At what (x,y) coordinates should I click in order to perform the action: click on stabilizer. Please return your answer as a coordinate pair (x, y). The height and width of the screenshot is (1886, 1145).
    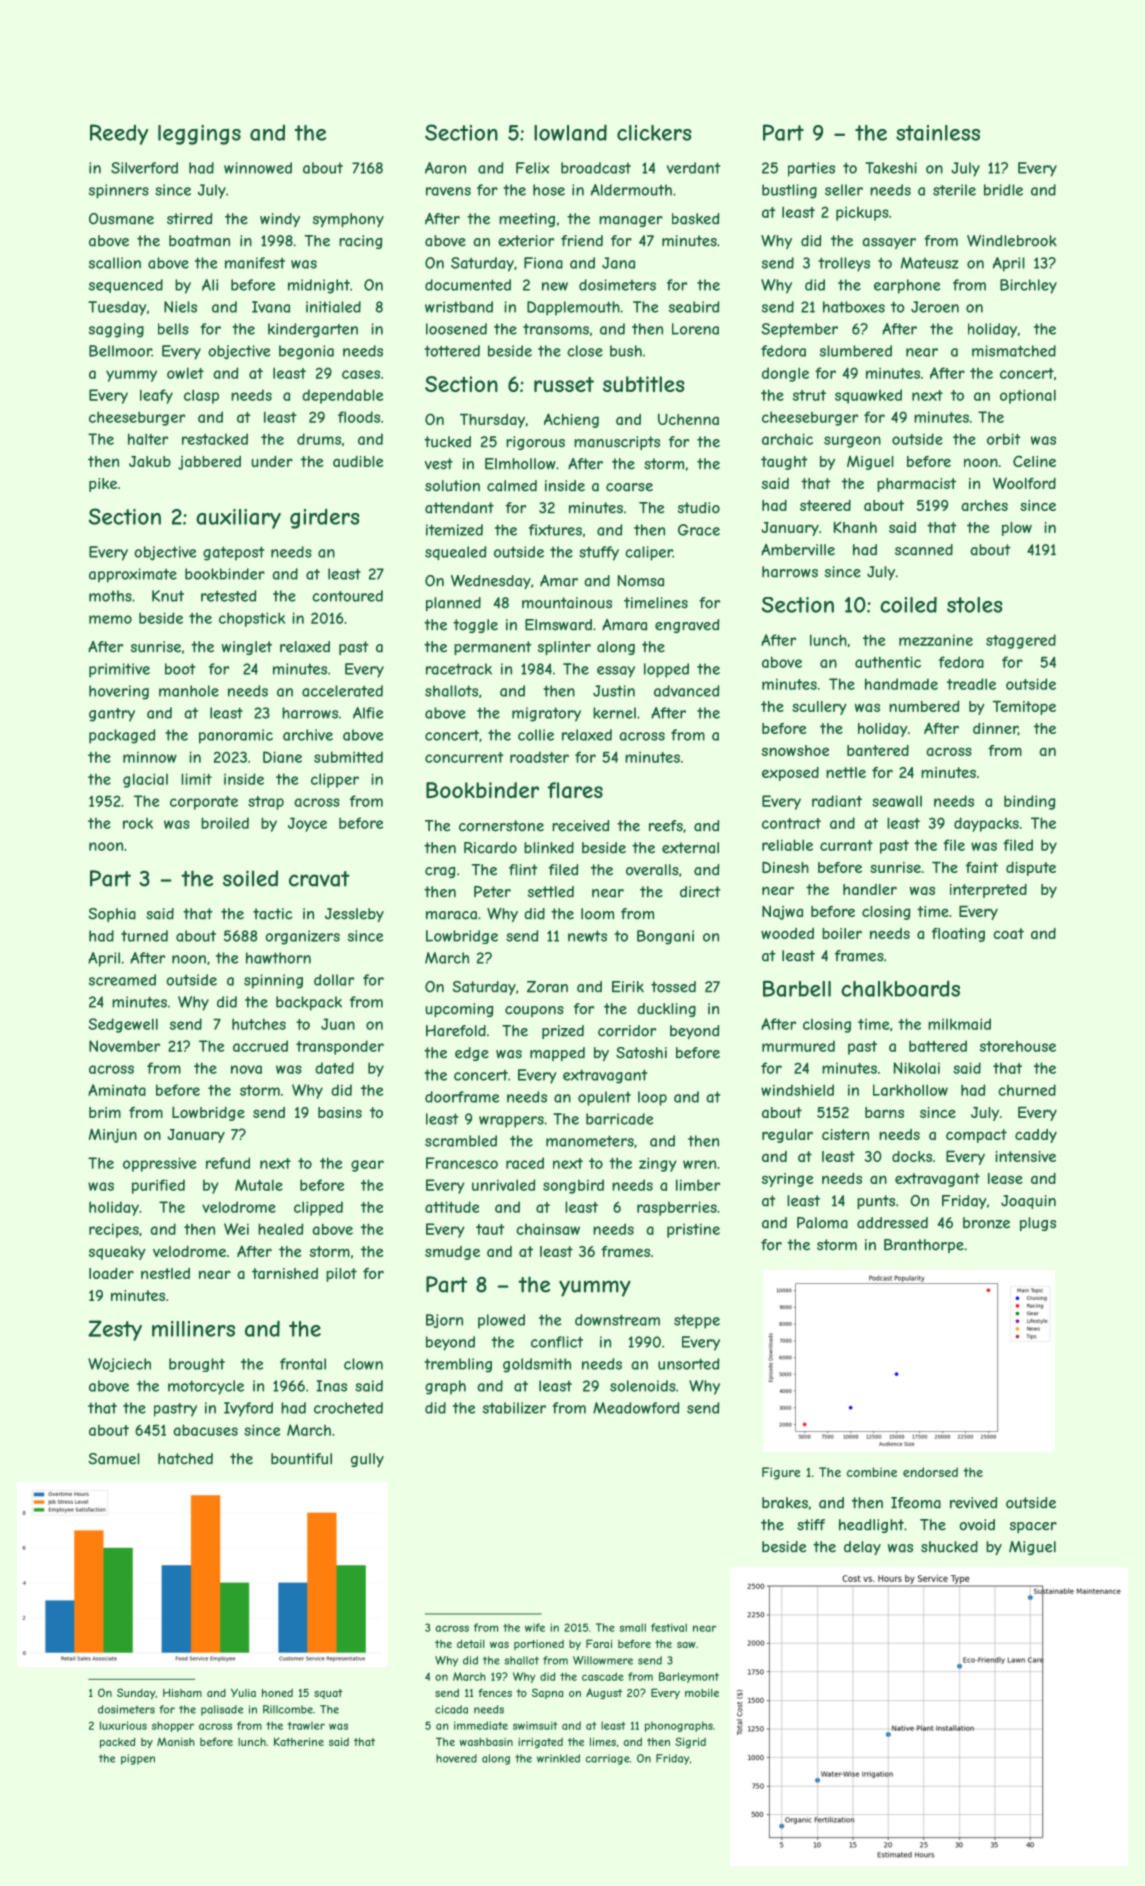
    Looking at the image, I should click on (514, 1408).
